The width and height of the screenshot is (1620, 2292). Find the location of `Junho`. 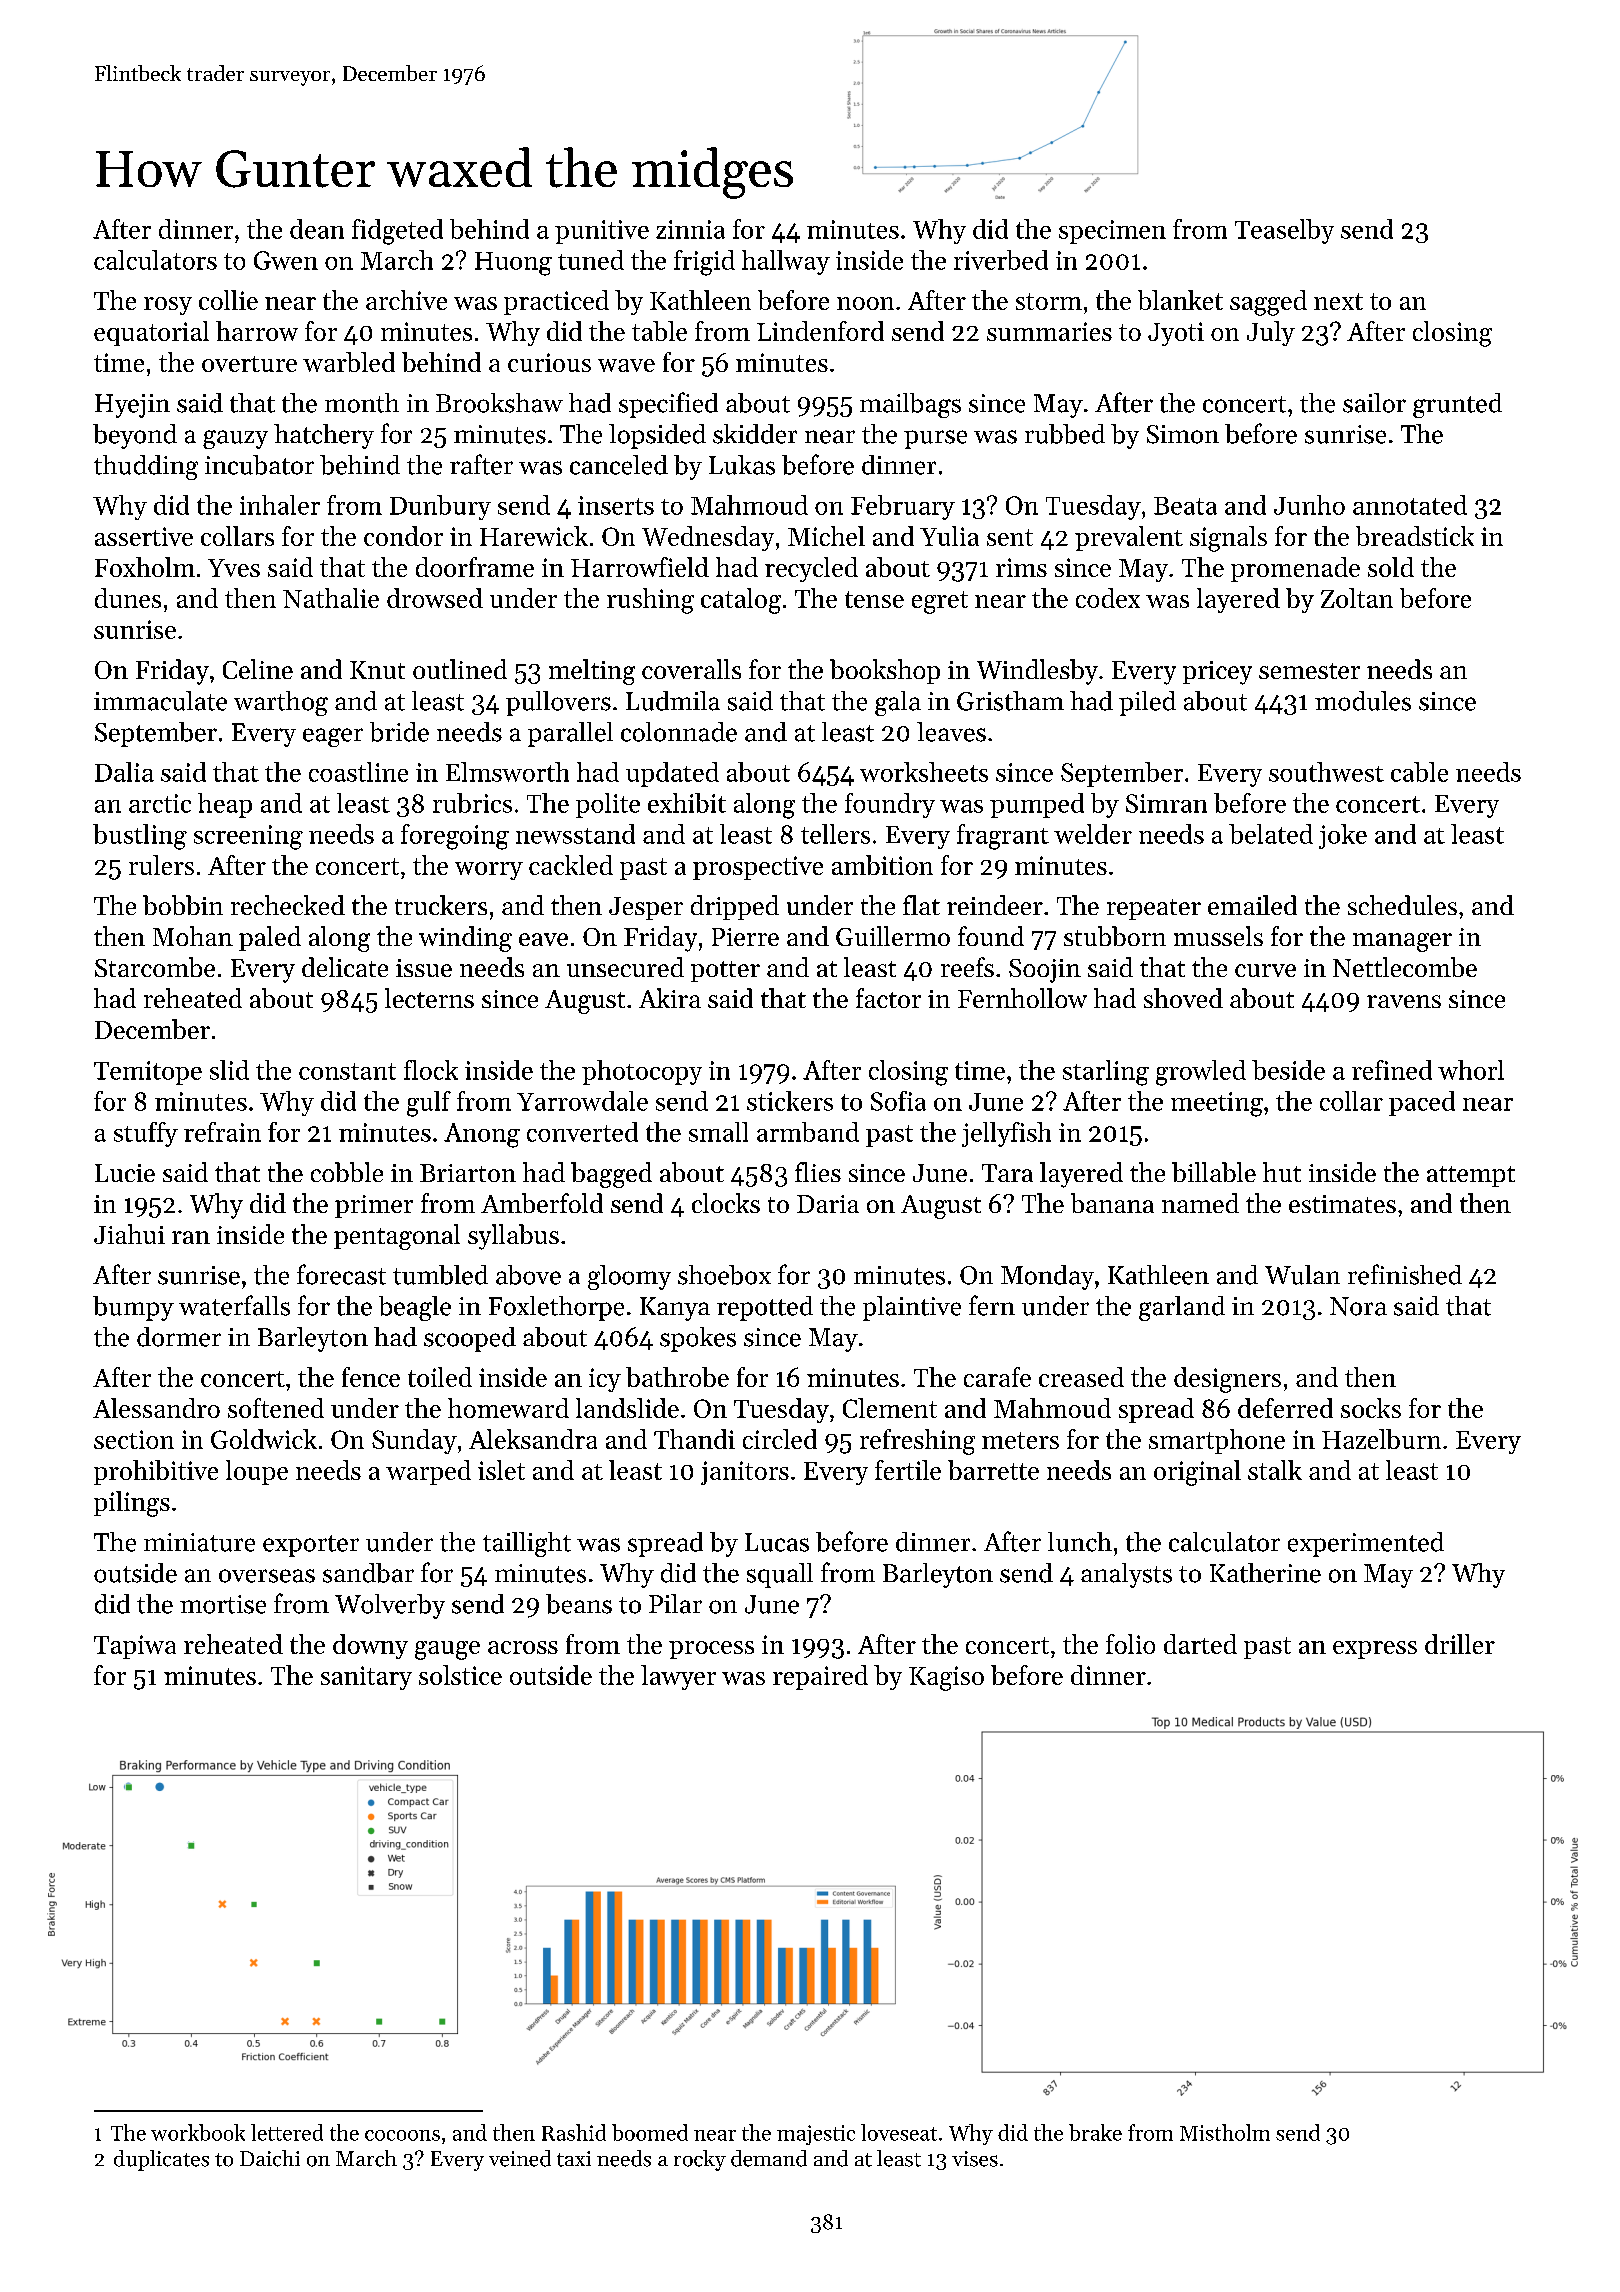

Junho is located at coordinates (1309, 505).
